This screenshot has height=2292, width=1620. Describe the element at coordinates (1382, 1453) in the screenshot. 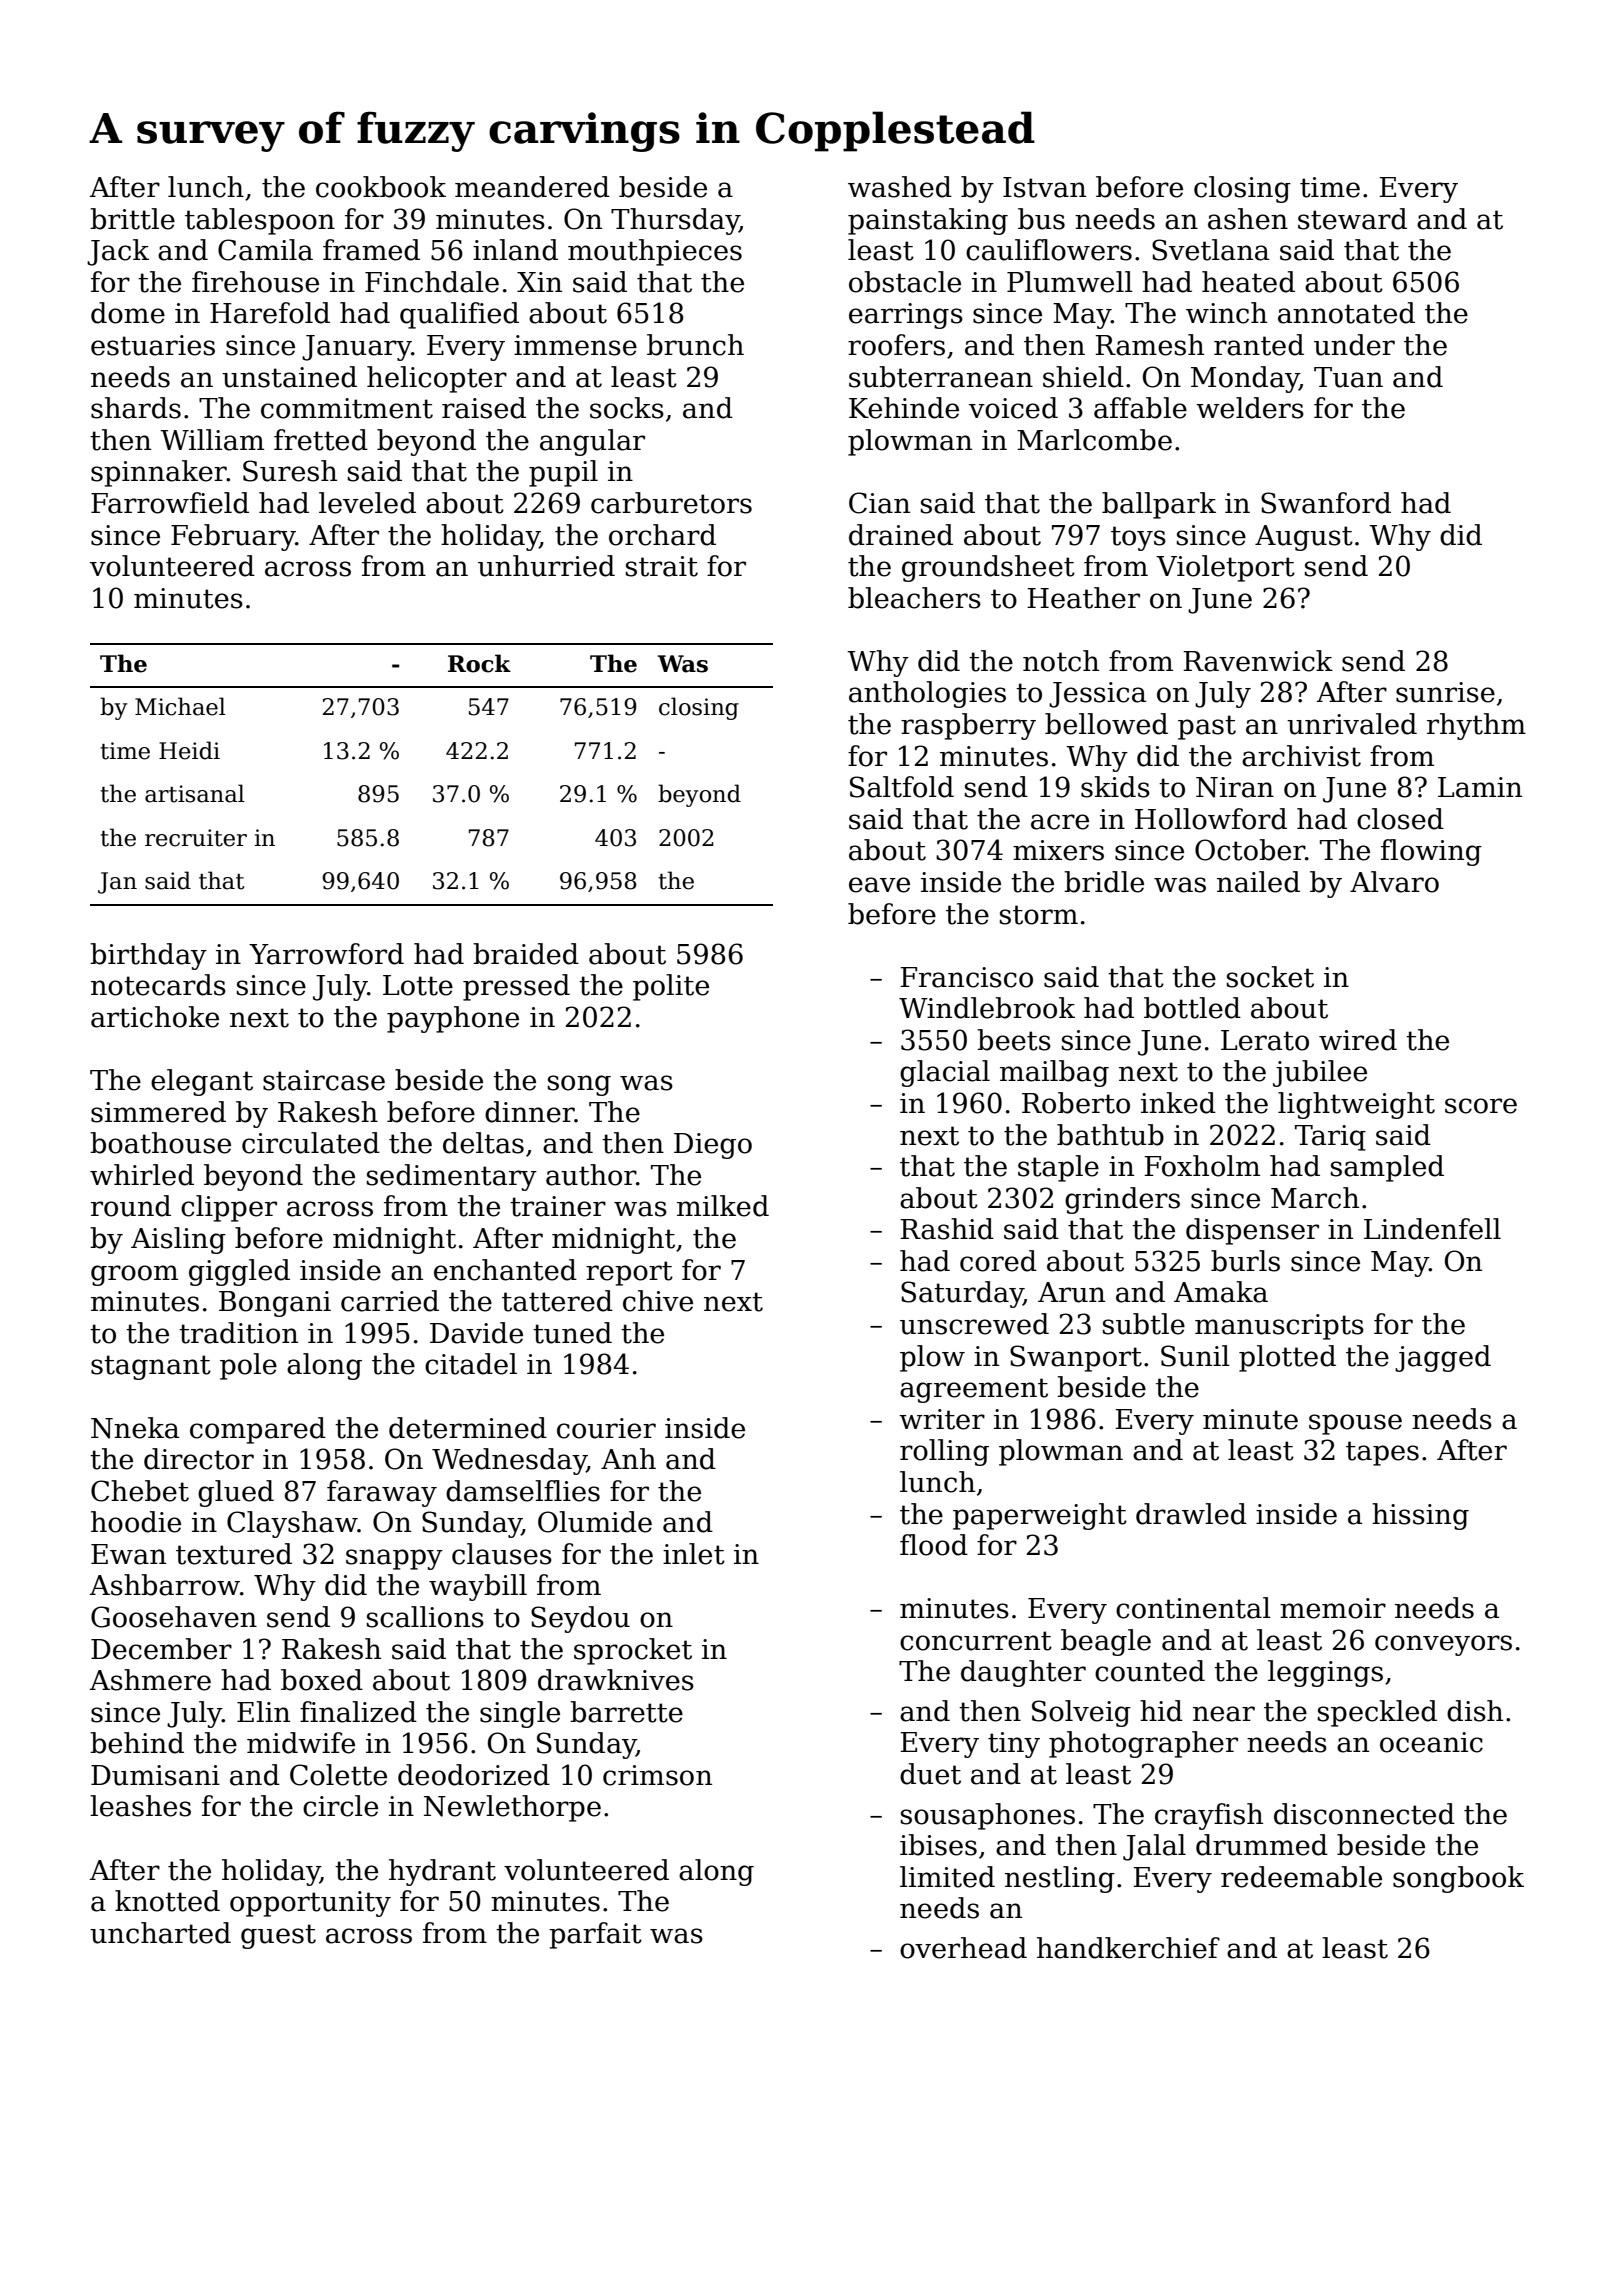

I see `tapes` at that location.
